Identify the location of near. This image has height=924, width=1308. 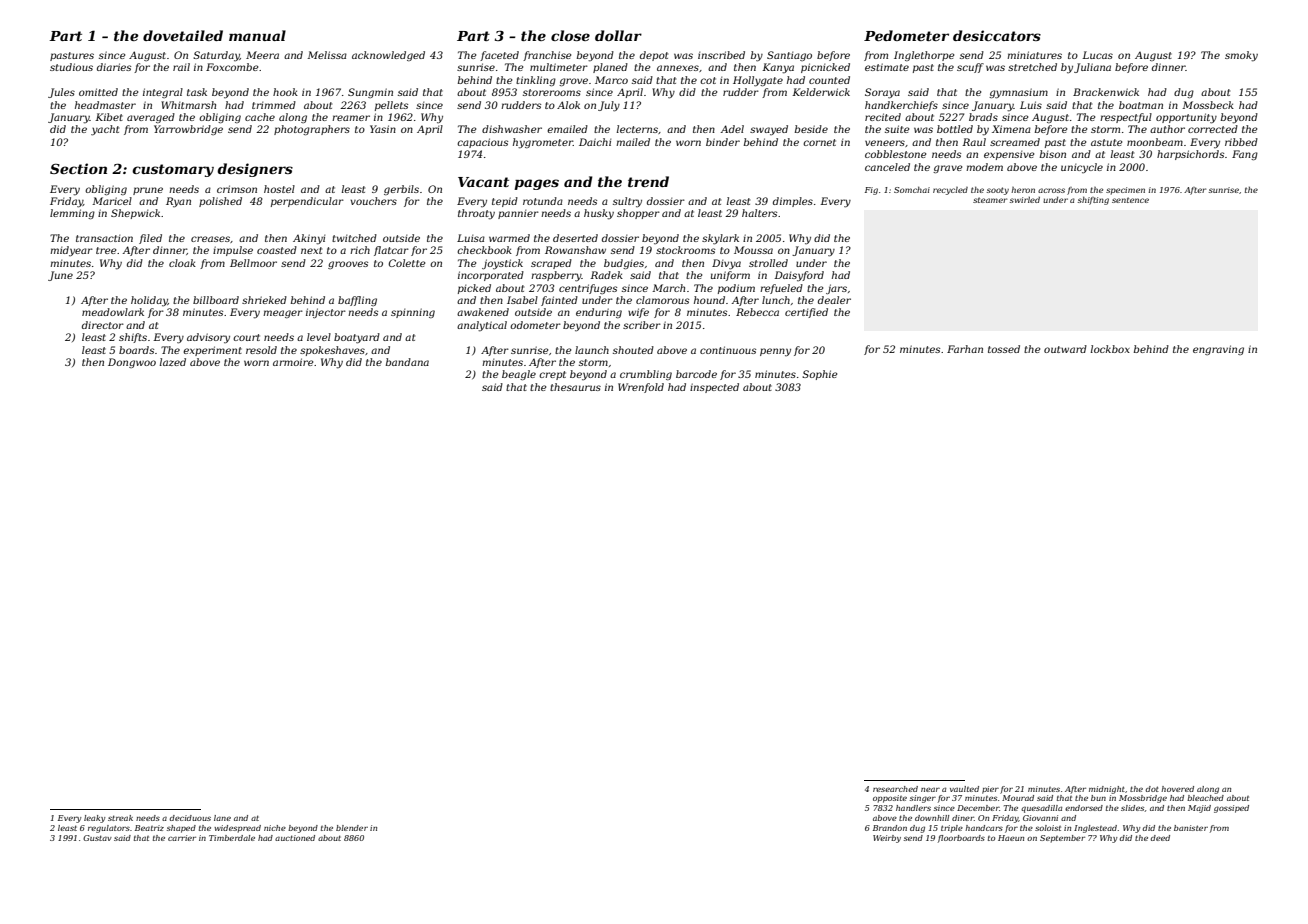
(930, 790).
